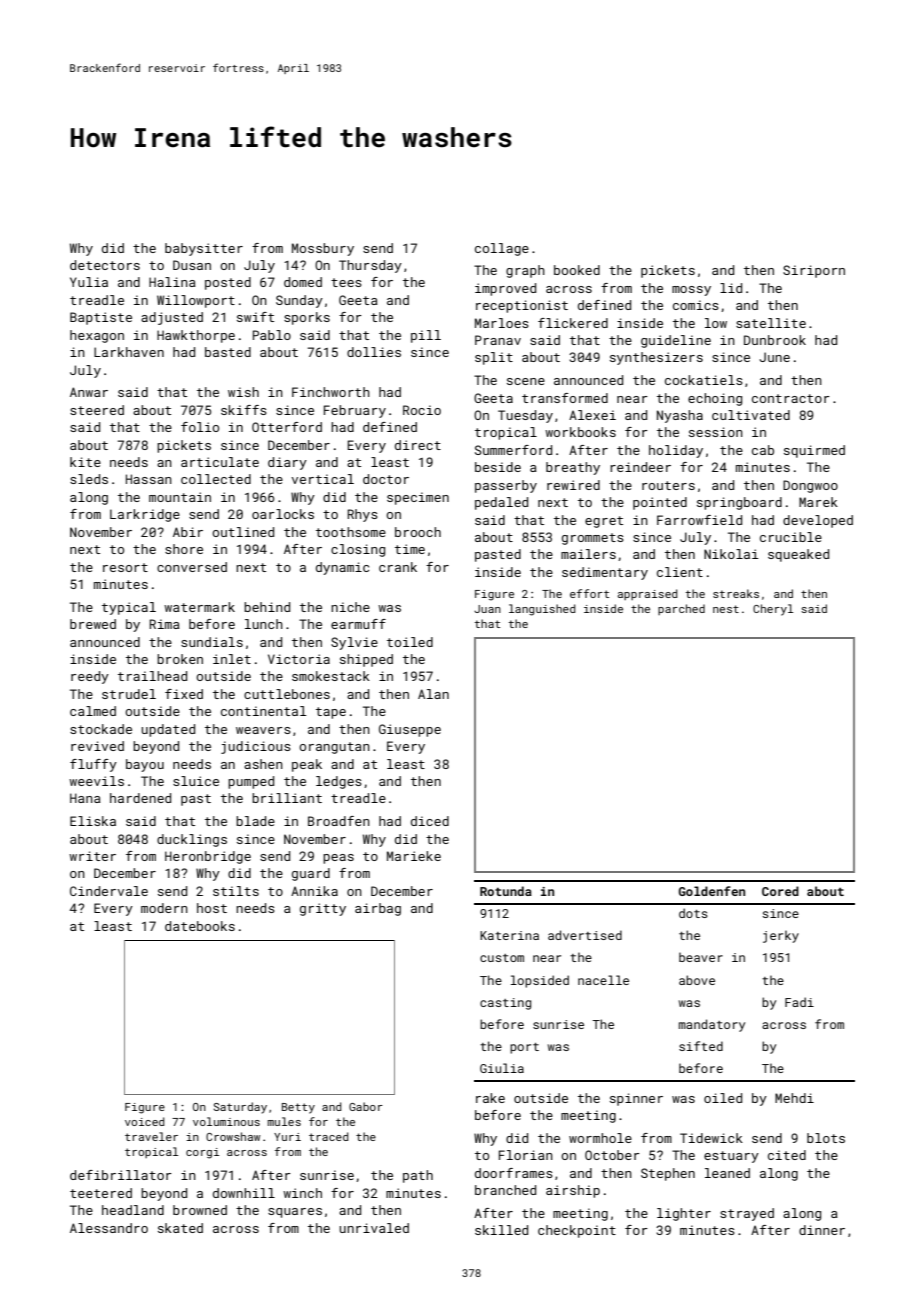 This screenshot has width=924, height=1308. What do you see at coordinates (502, 1068) in the screenshot?
I see `Giulia` at bounding box center [502, 1068].
